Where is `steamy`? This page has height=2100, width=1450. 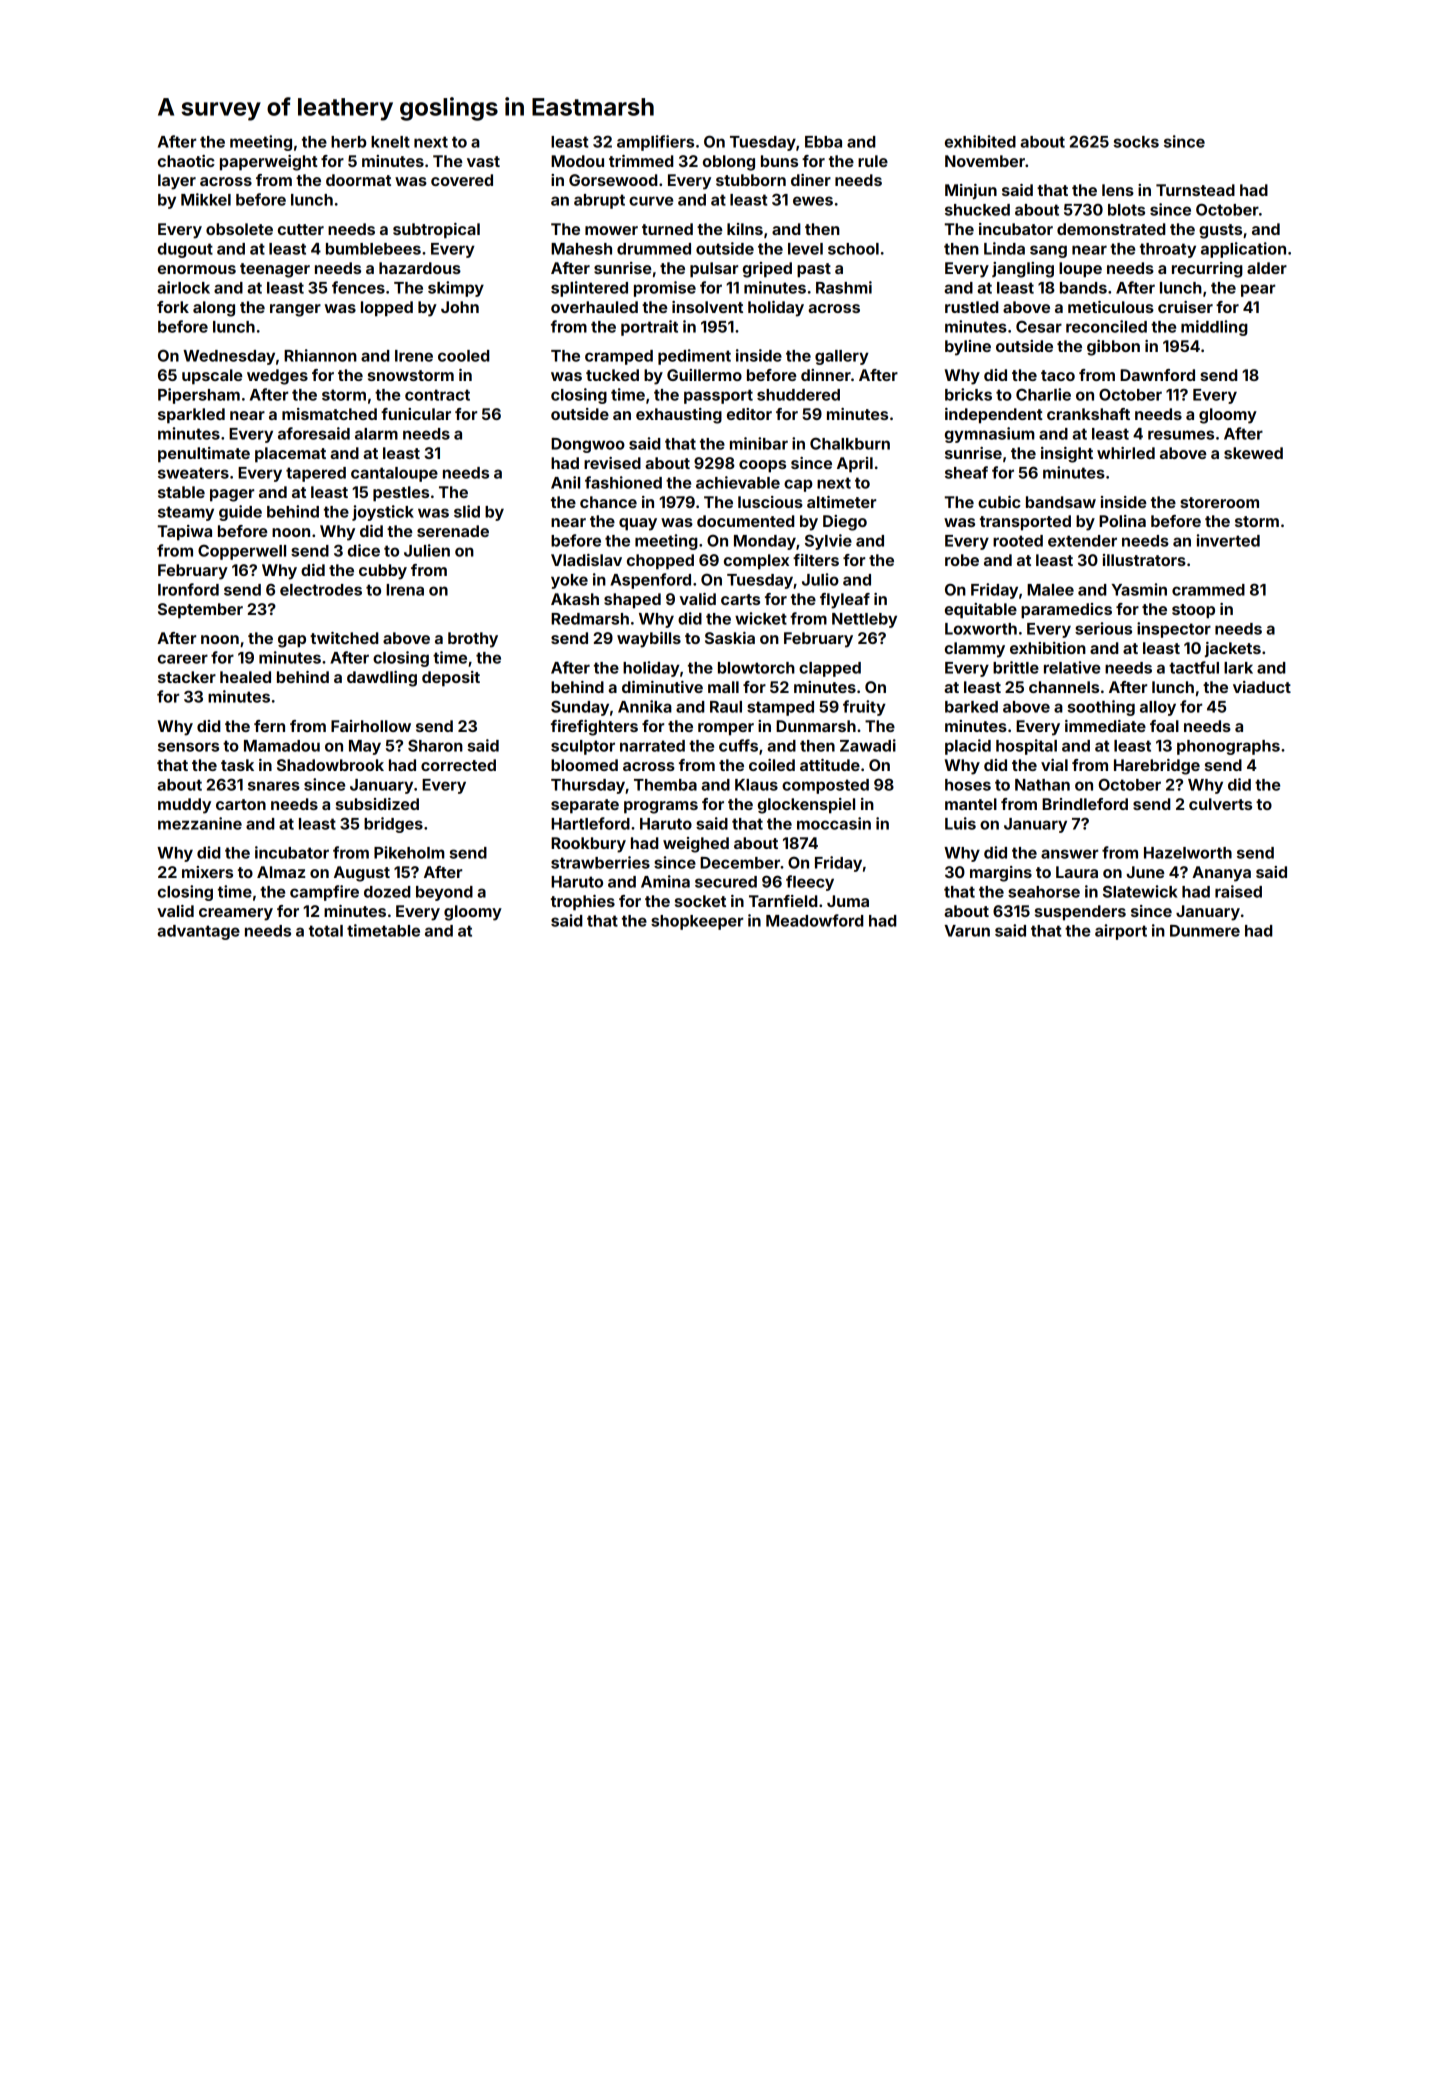 steamy is located at coordinates (186, 513).
